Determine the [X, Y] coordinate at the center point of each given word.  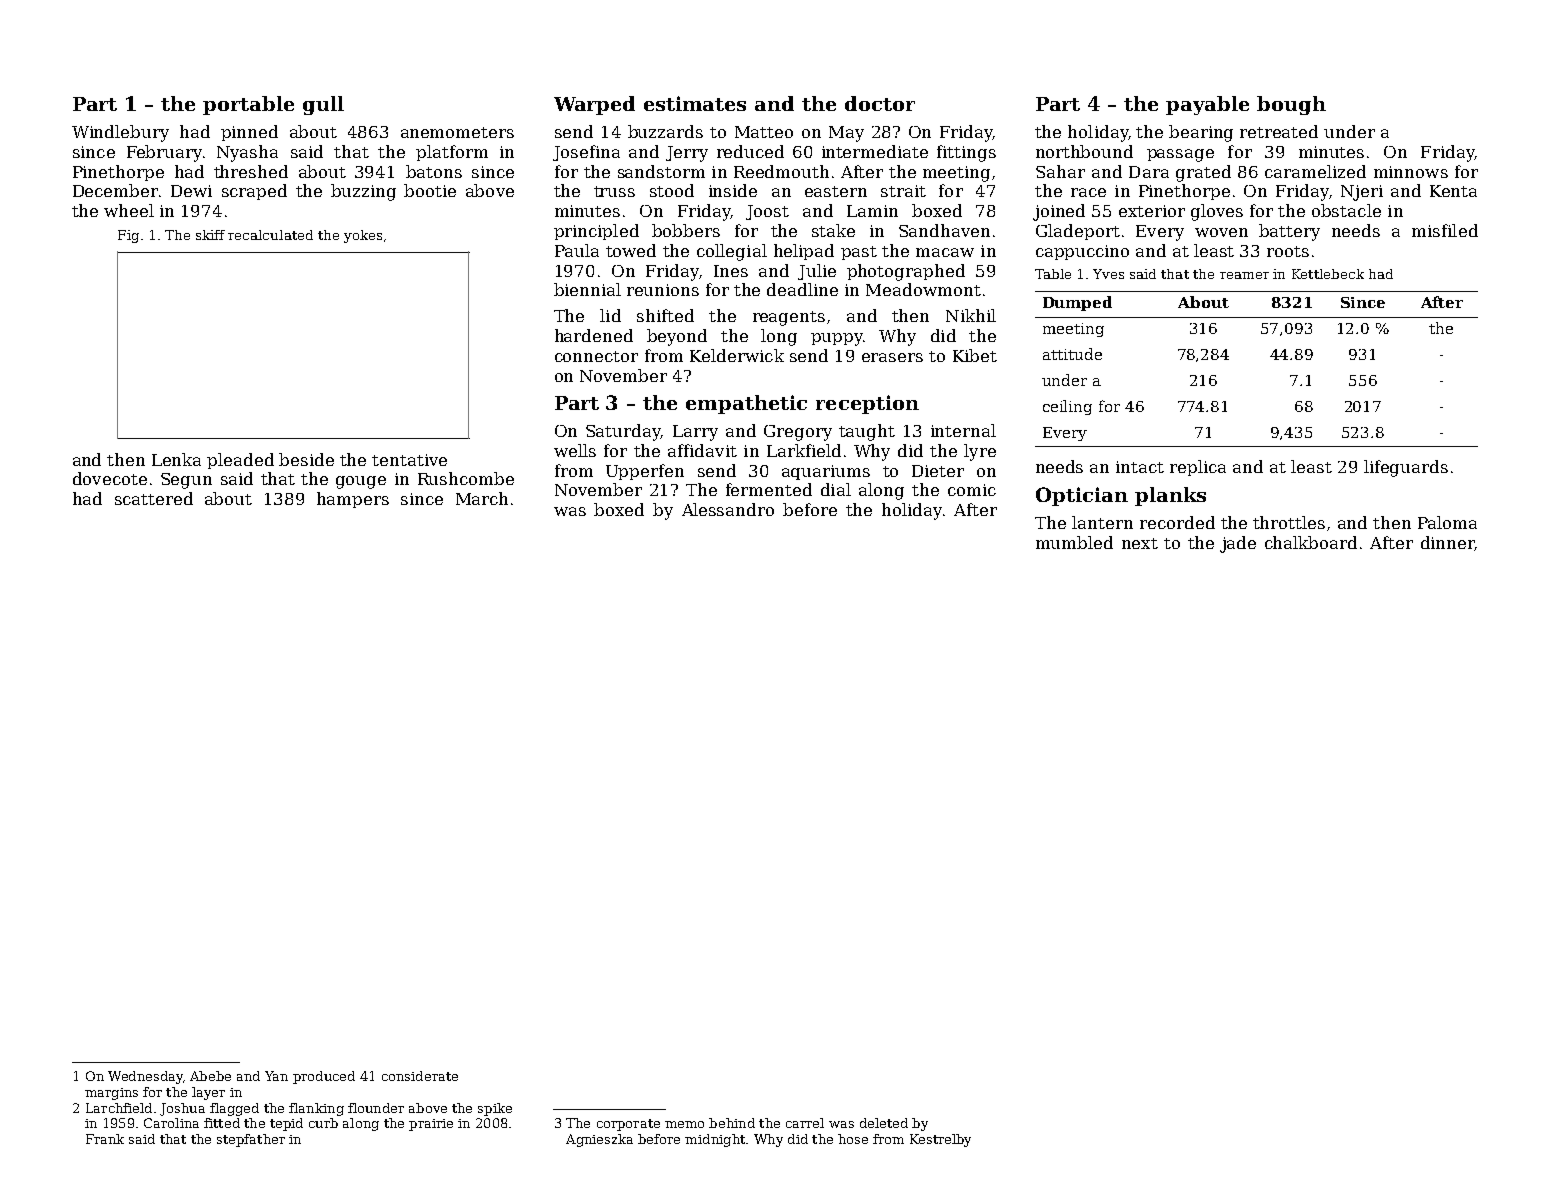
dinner [1447, 542]
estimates [695, 103]
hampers [353, 500]
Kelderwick [737, 355]
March [482, 498]
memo [684, 1124]
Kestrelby [940, 1140]
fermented [769, 489]
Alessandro [728, 509]
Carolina [171, 1123]
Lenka [176, 459]
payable [1207, 105]
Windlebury [120, 133]
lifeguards [1406, 468]
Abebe [210, 1076]
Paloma [1447, 522]
